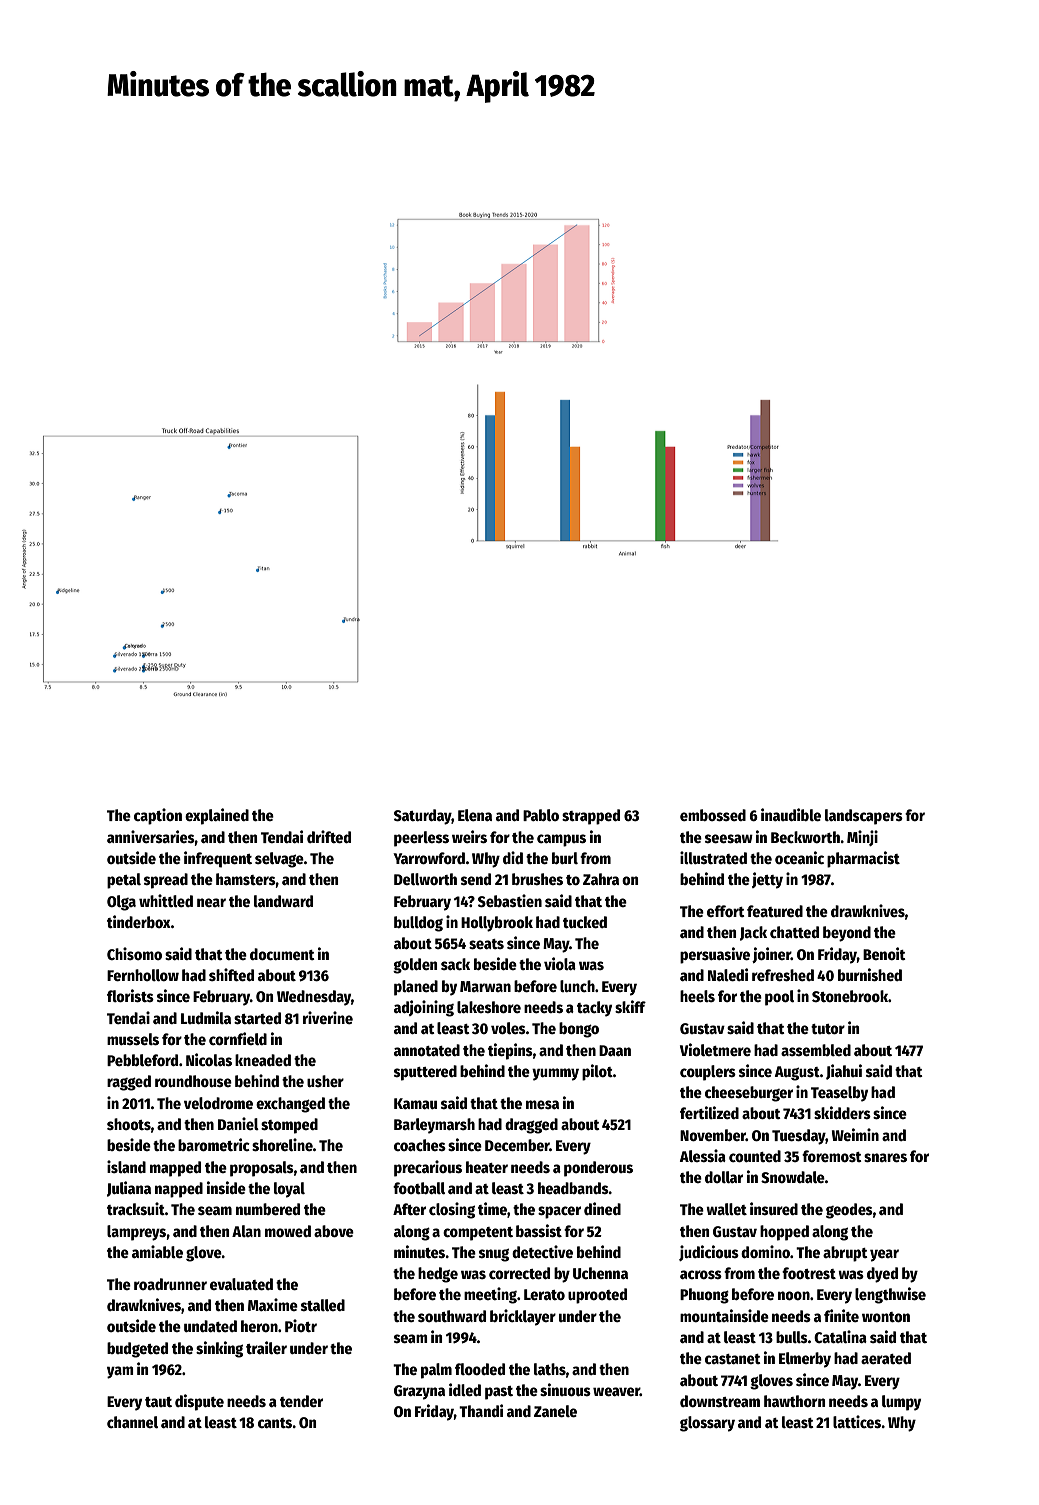  I want to click on petal, so click(124, 881).
